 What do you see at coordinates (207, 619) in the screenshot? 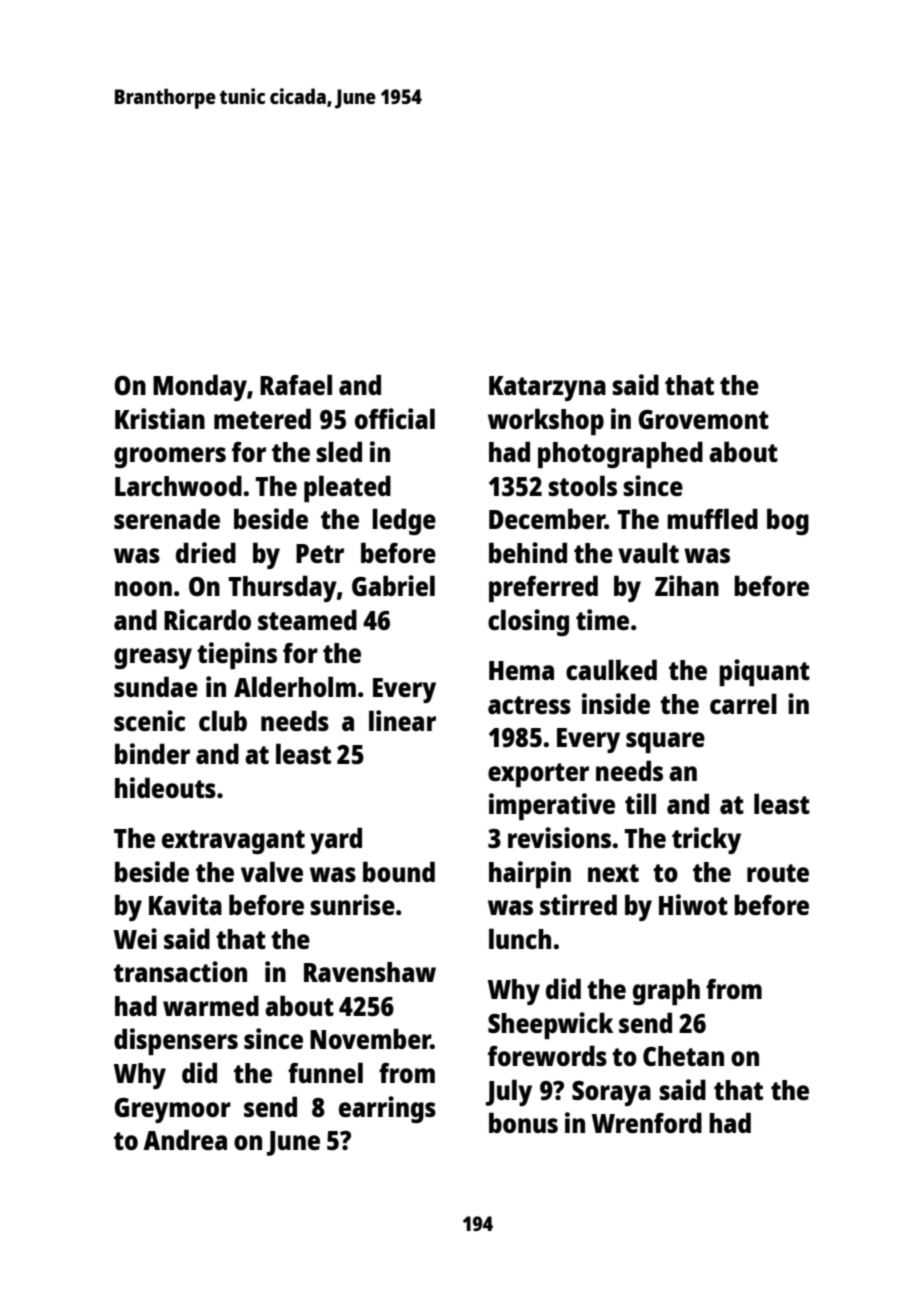
I see `Ricardo` at bounding box center [207, 619].
